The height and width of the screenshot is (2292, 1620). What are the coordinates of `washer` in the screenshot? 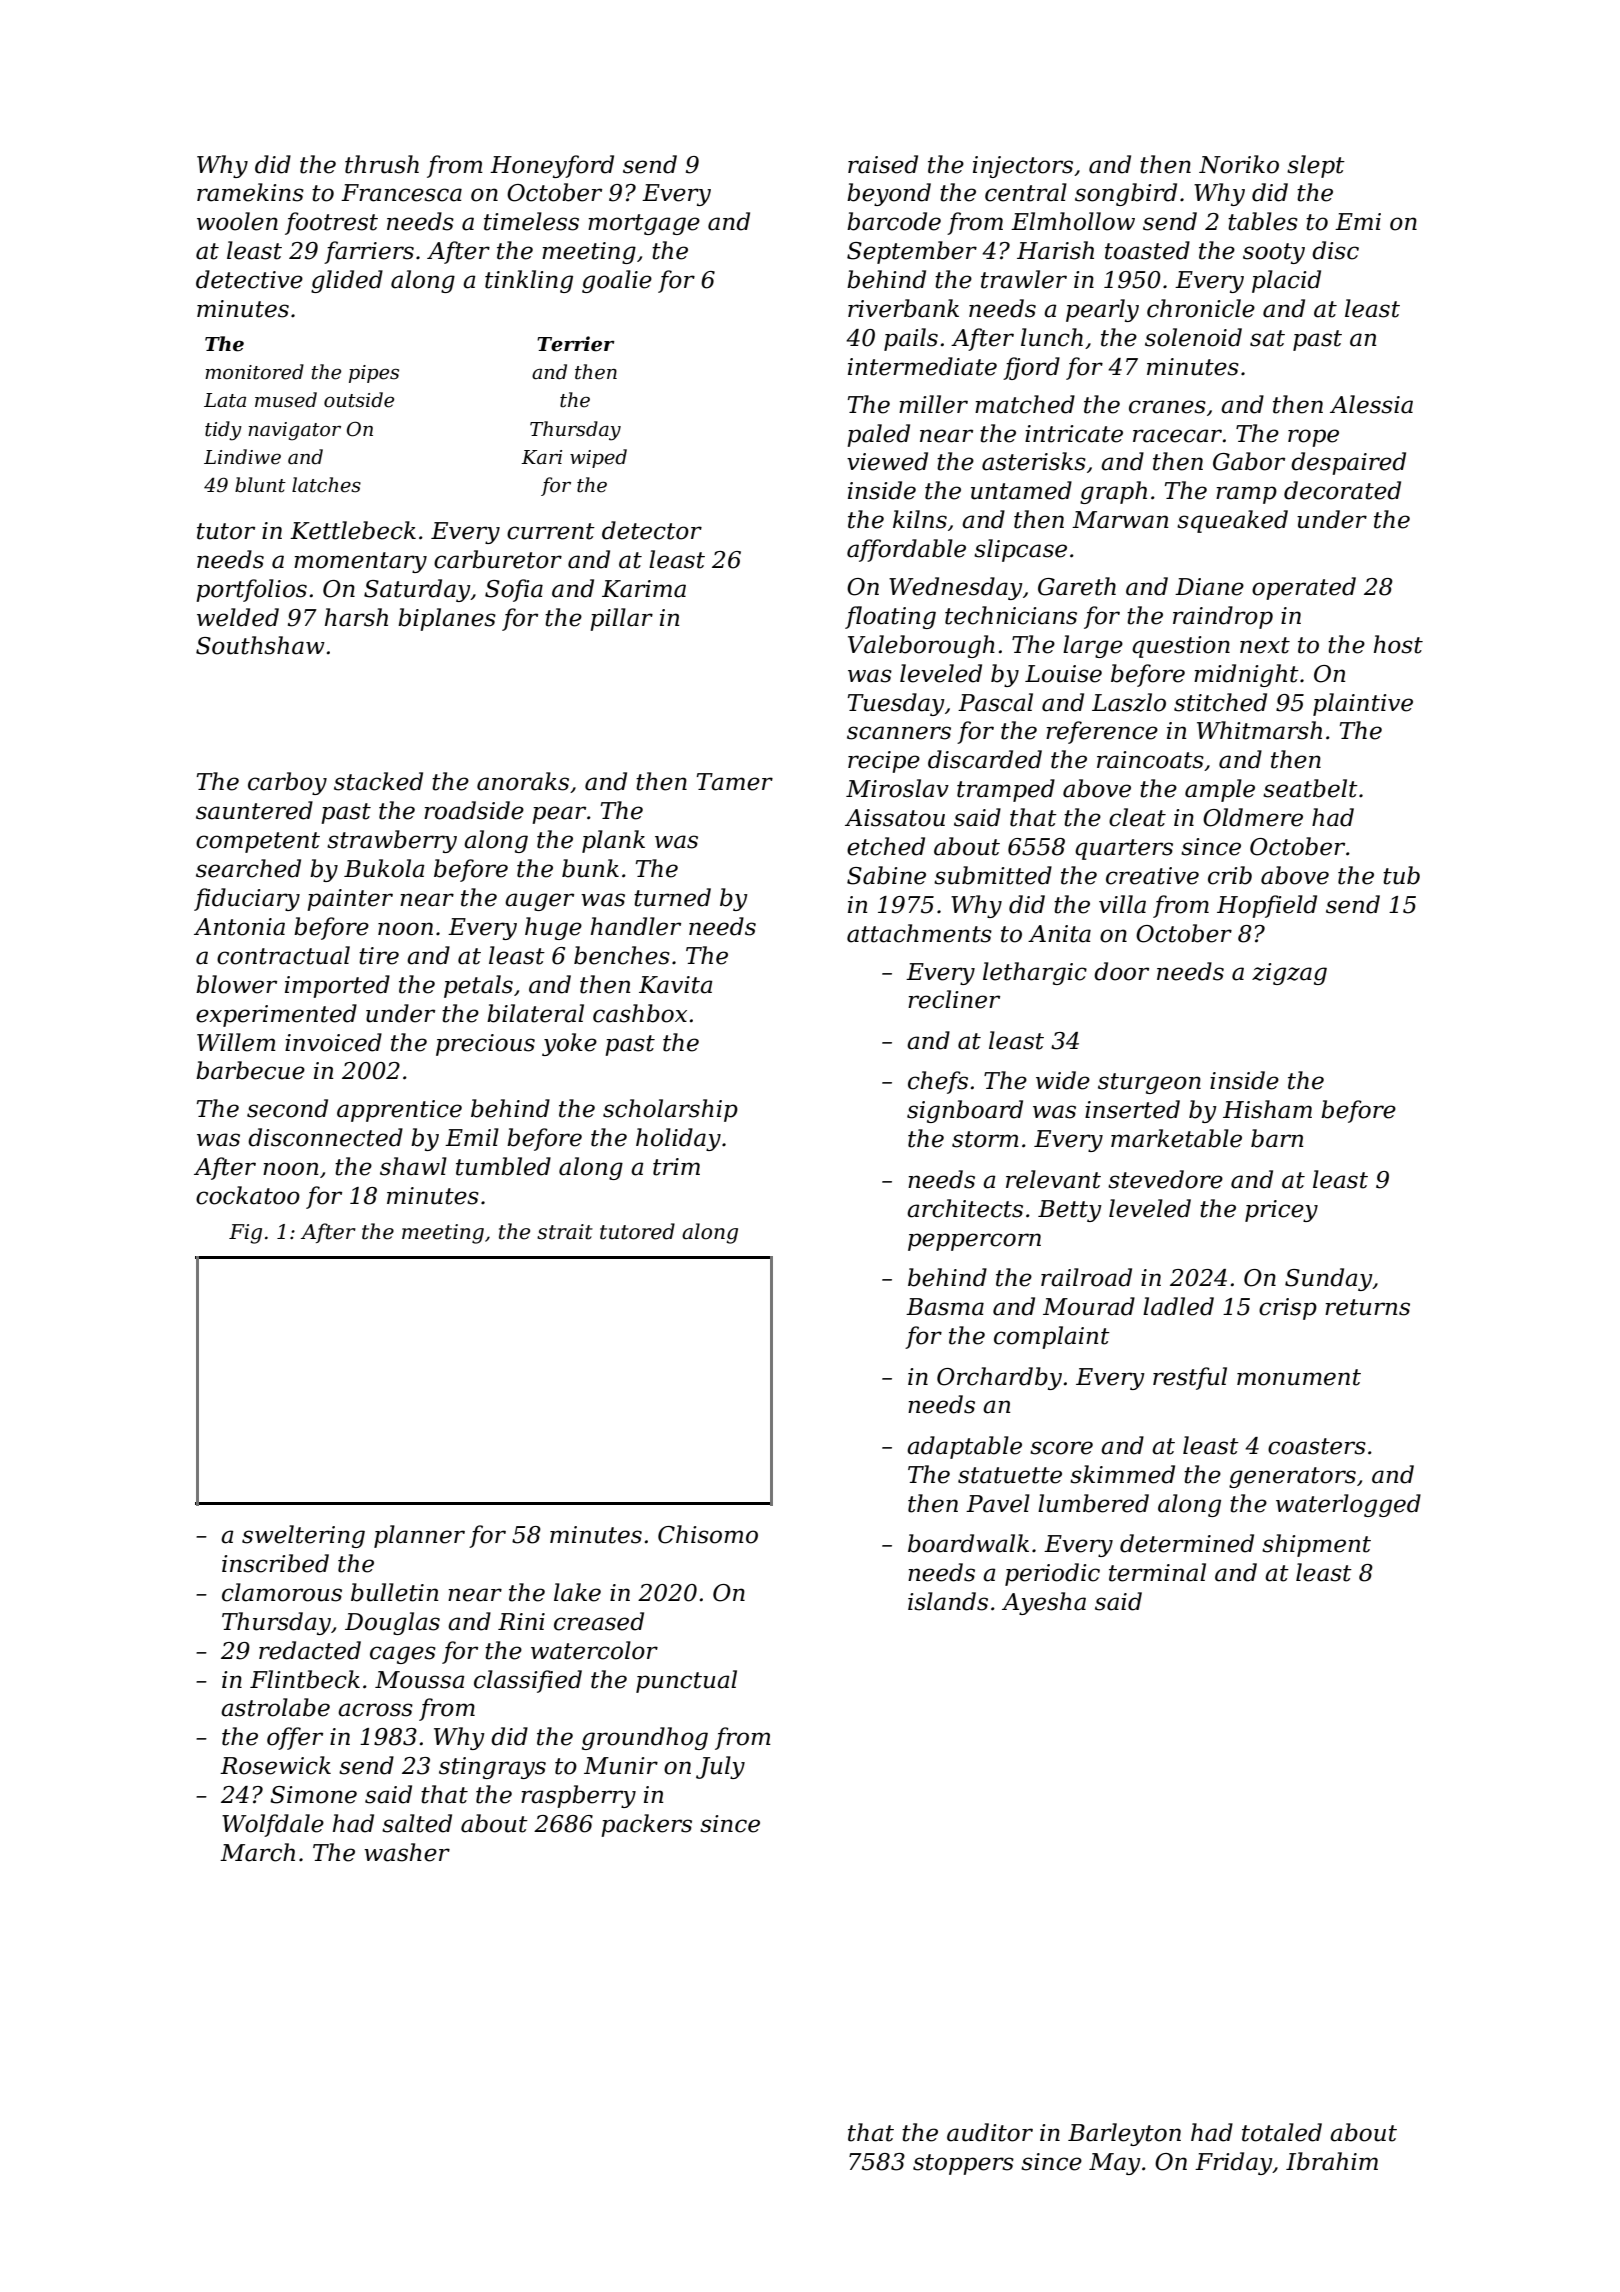 It's located at (407, 1852).
